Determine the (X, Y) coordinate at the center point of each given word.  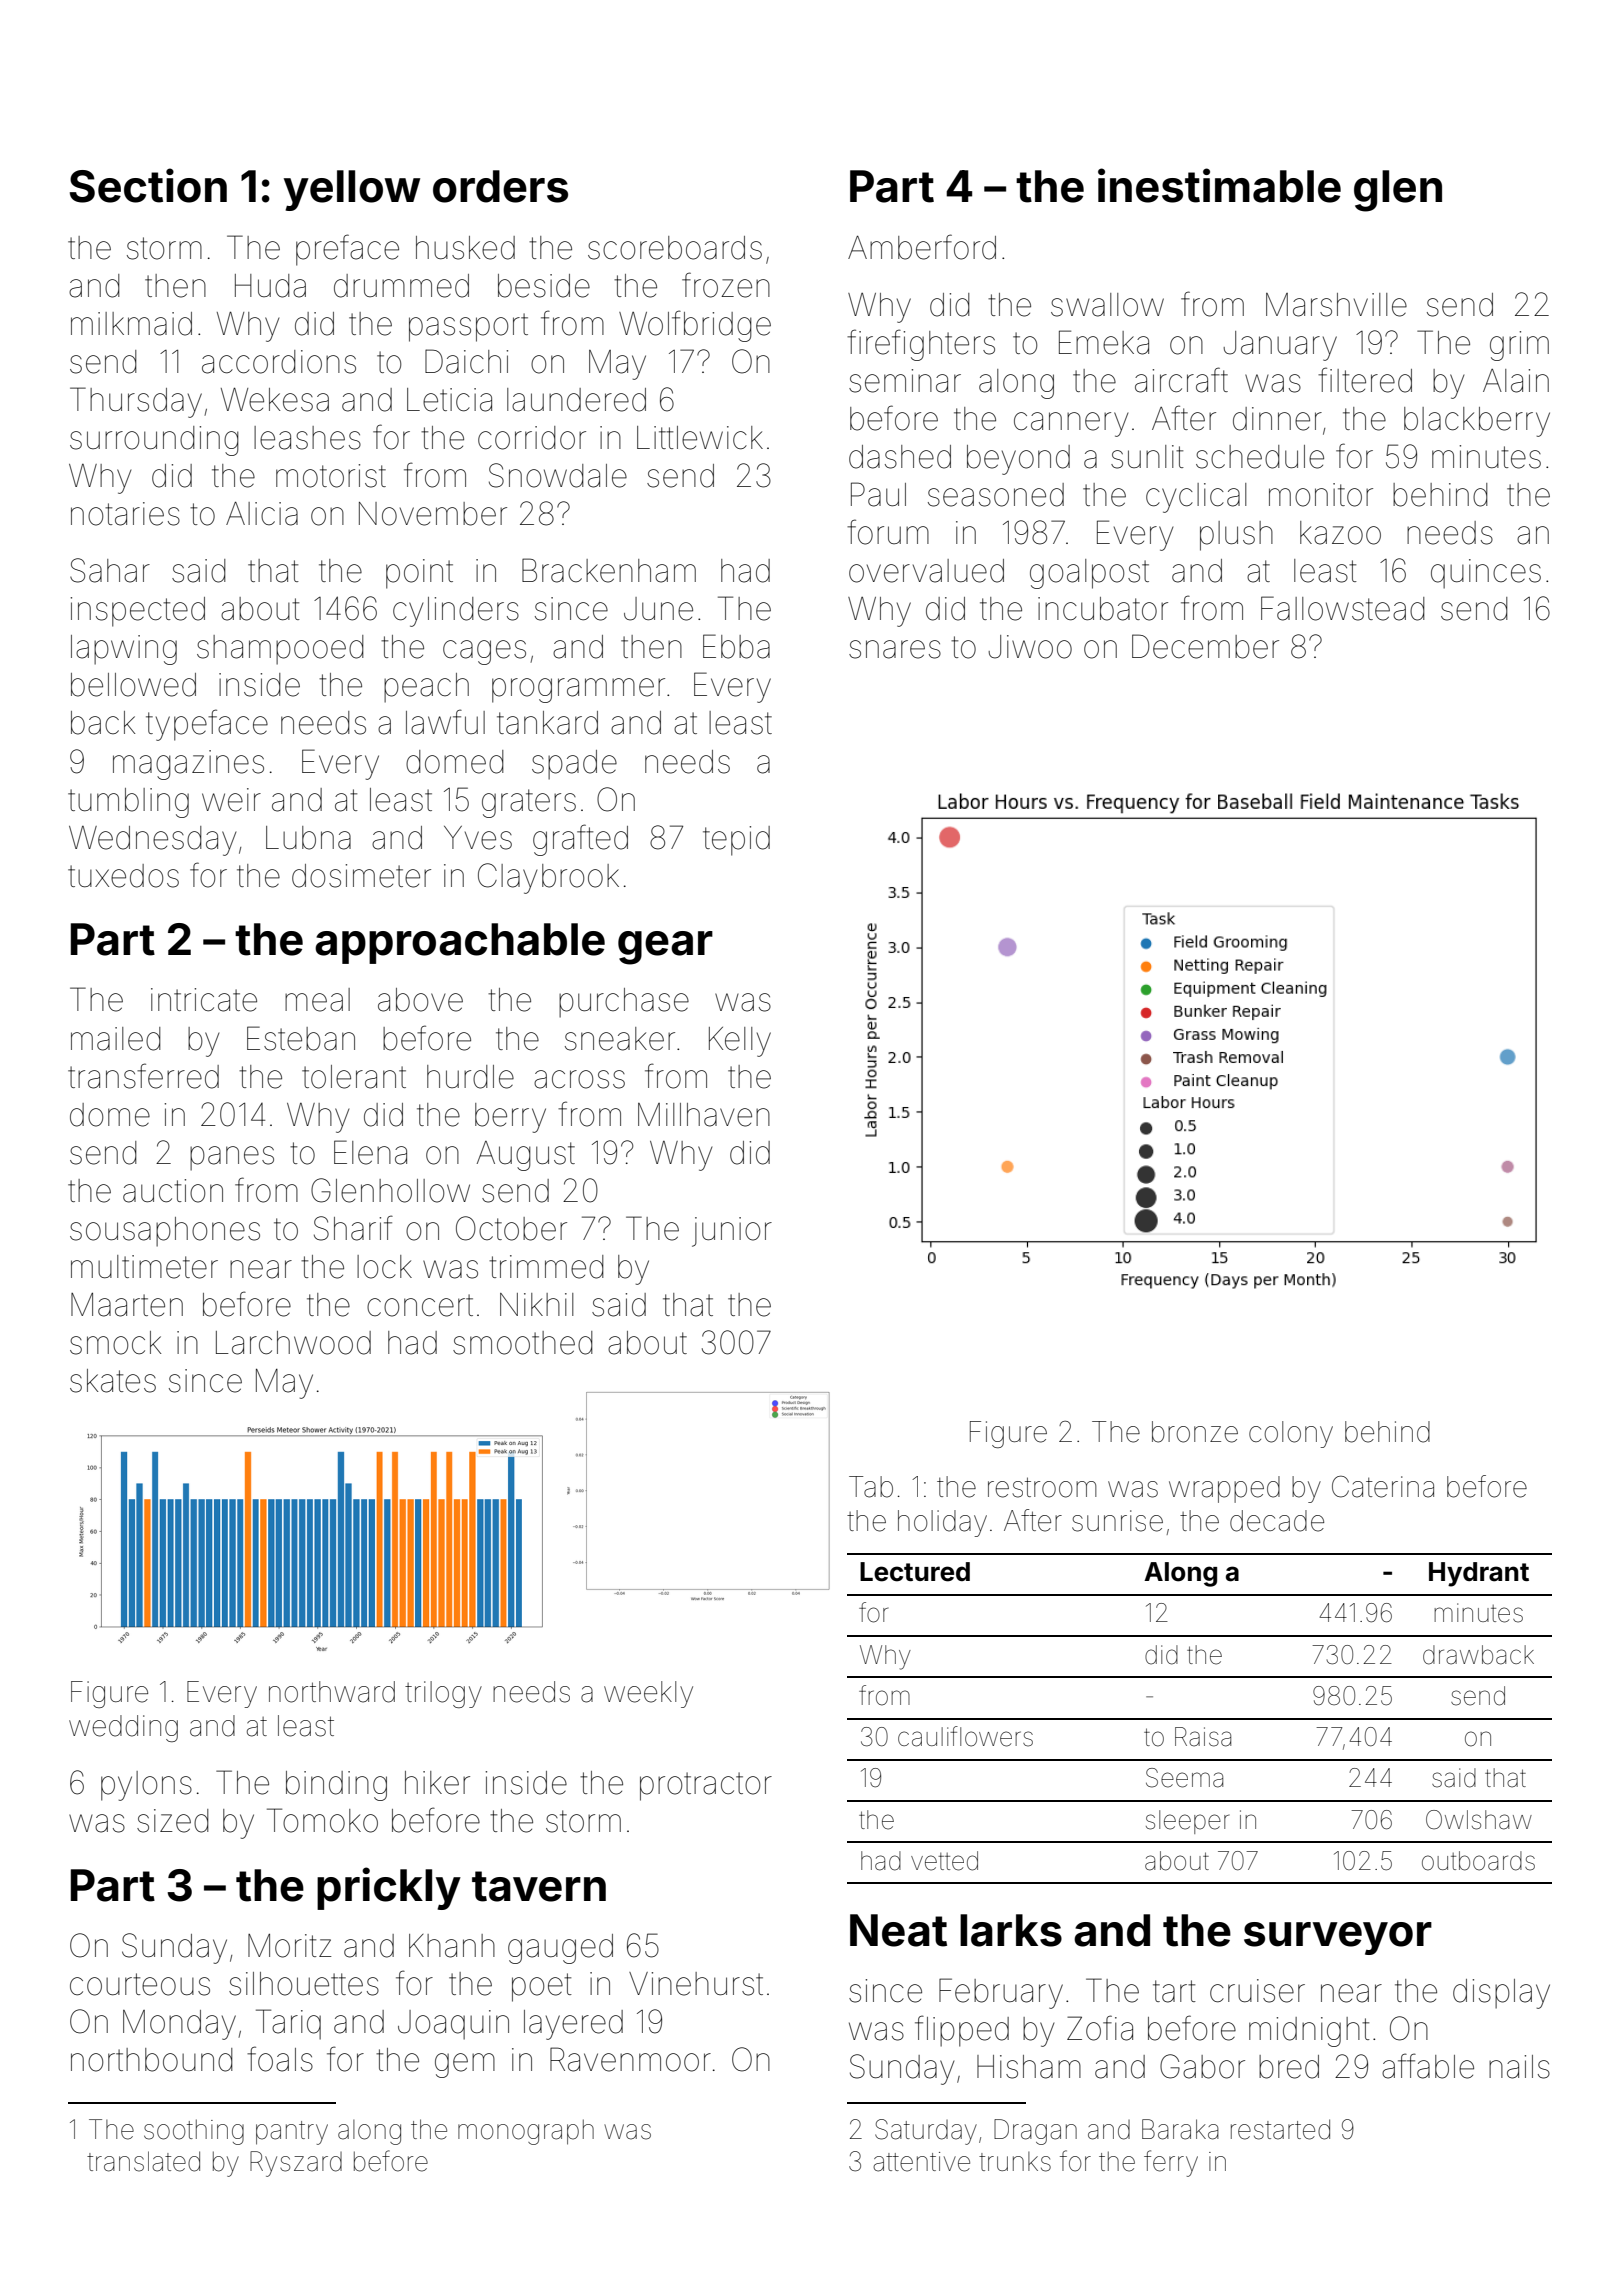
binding (336, 1786)
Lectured (915, 1572)
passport (468, 327)
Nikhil (536, 1304)
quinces (1486, 574)
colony (1291, 1434)
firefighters (921, 345)
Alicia (262, 514)
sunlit (1147, 457)
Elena (370, 1152)
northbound (152, 2060)
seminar (905, 381)
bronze (1195, 1432)
